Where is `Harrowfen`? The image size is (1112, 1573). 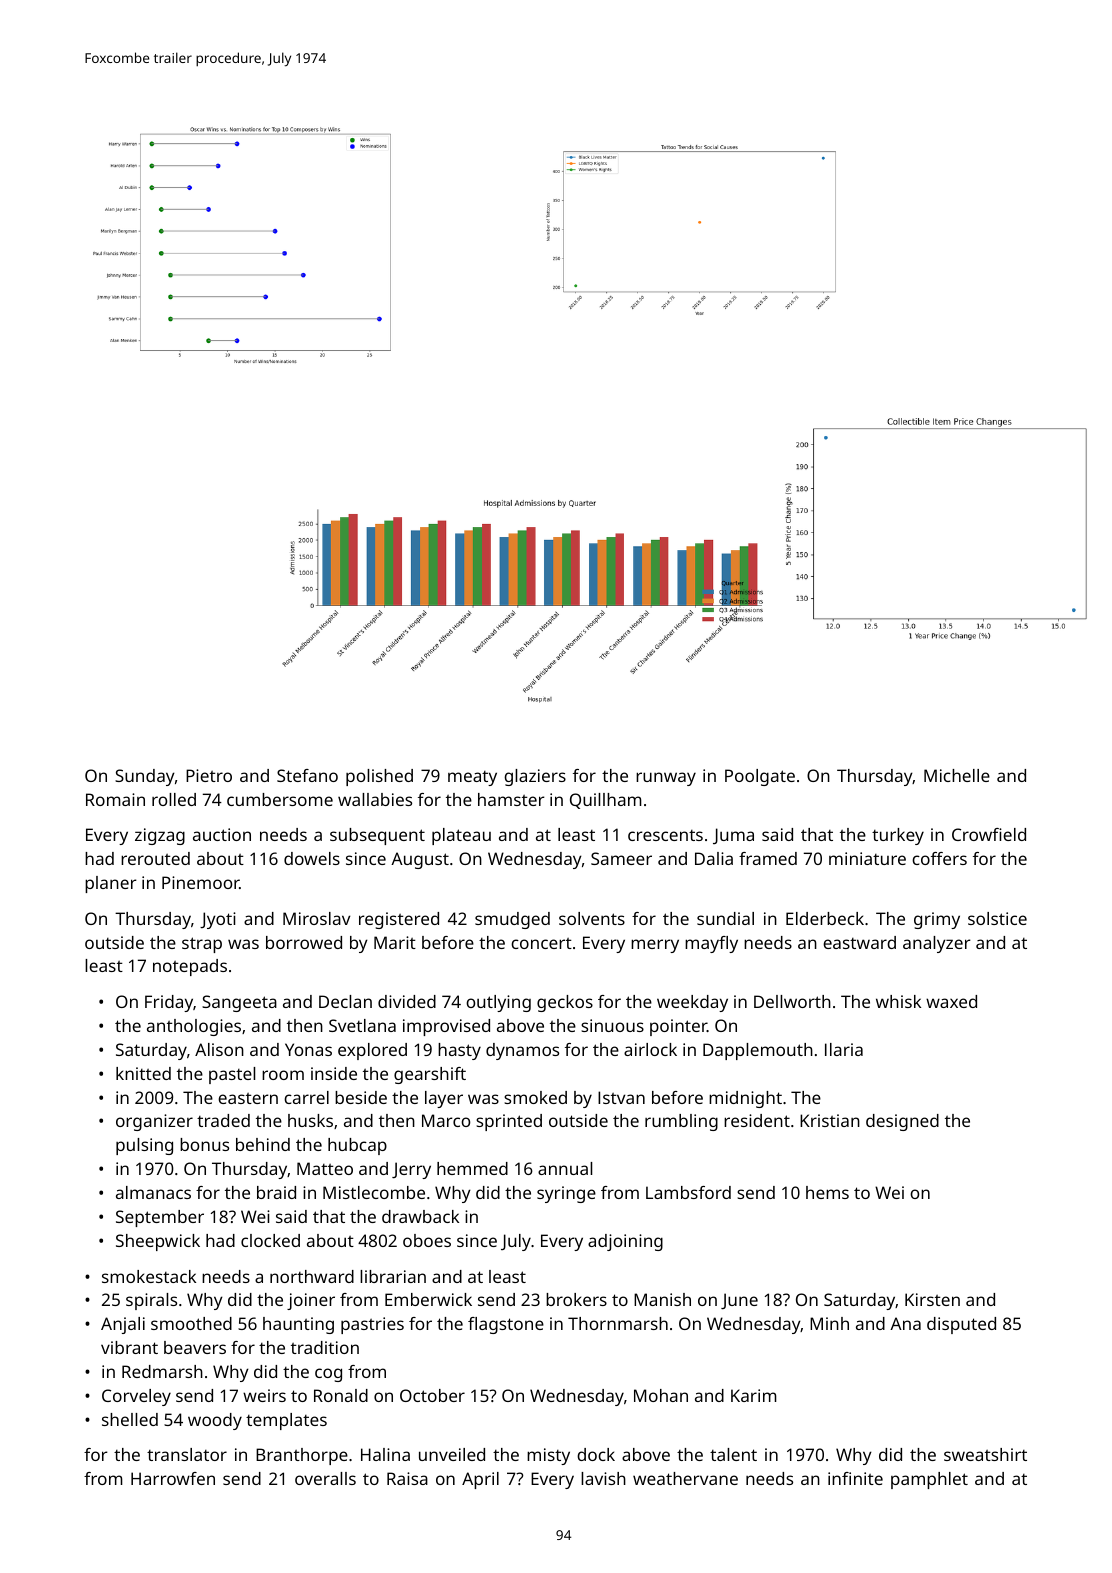 Harrowfen is located at coordinates (173, 1478).
